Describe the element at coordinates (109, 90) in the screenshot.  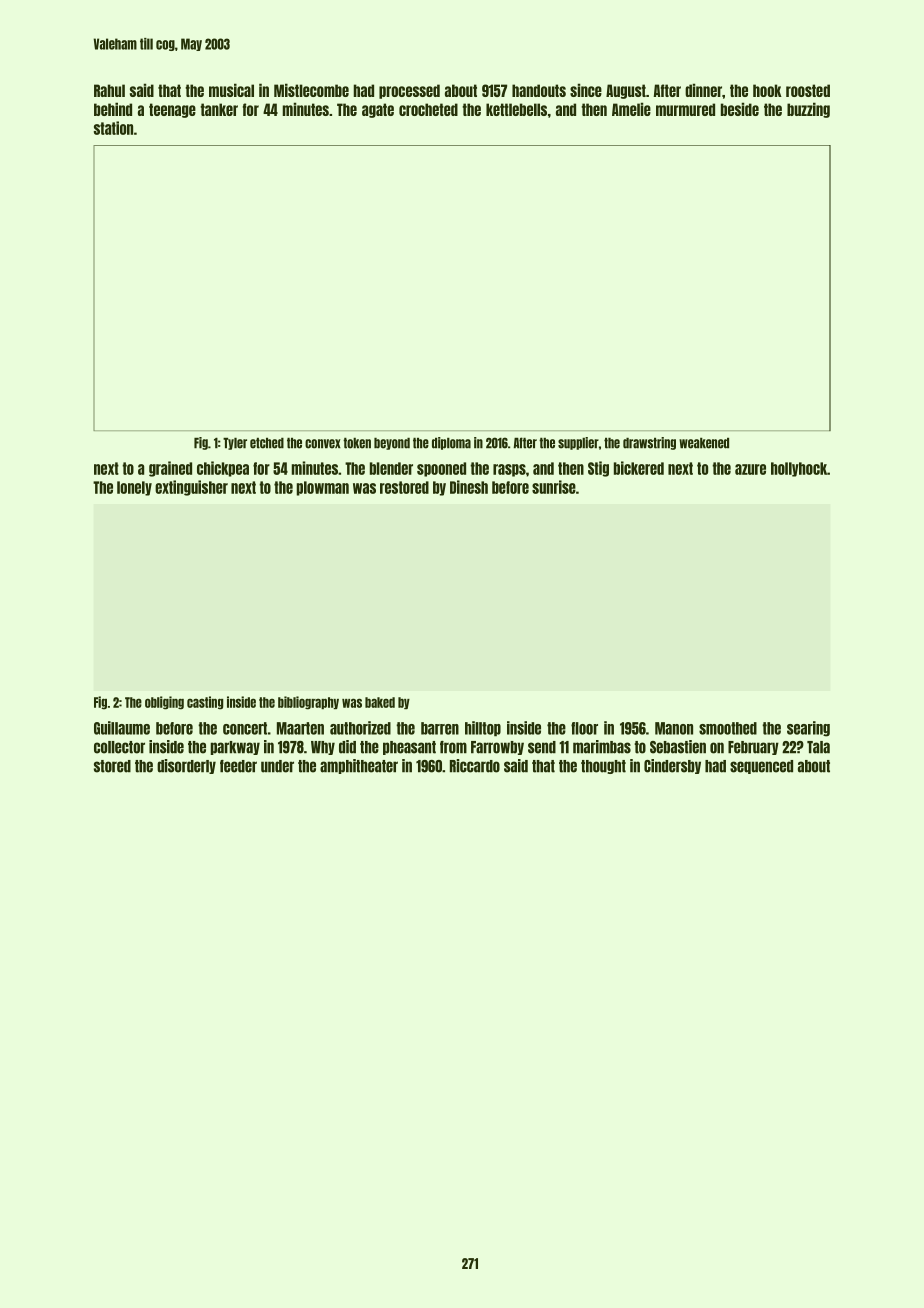
I see `Rahul` at that location.
